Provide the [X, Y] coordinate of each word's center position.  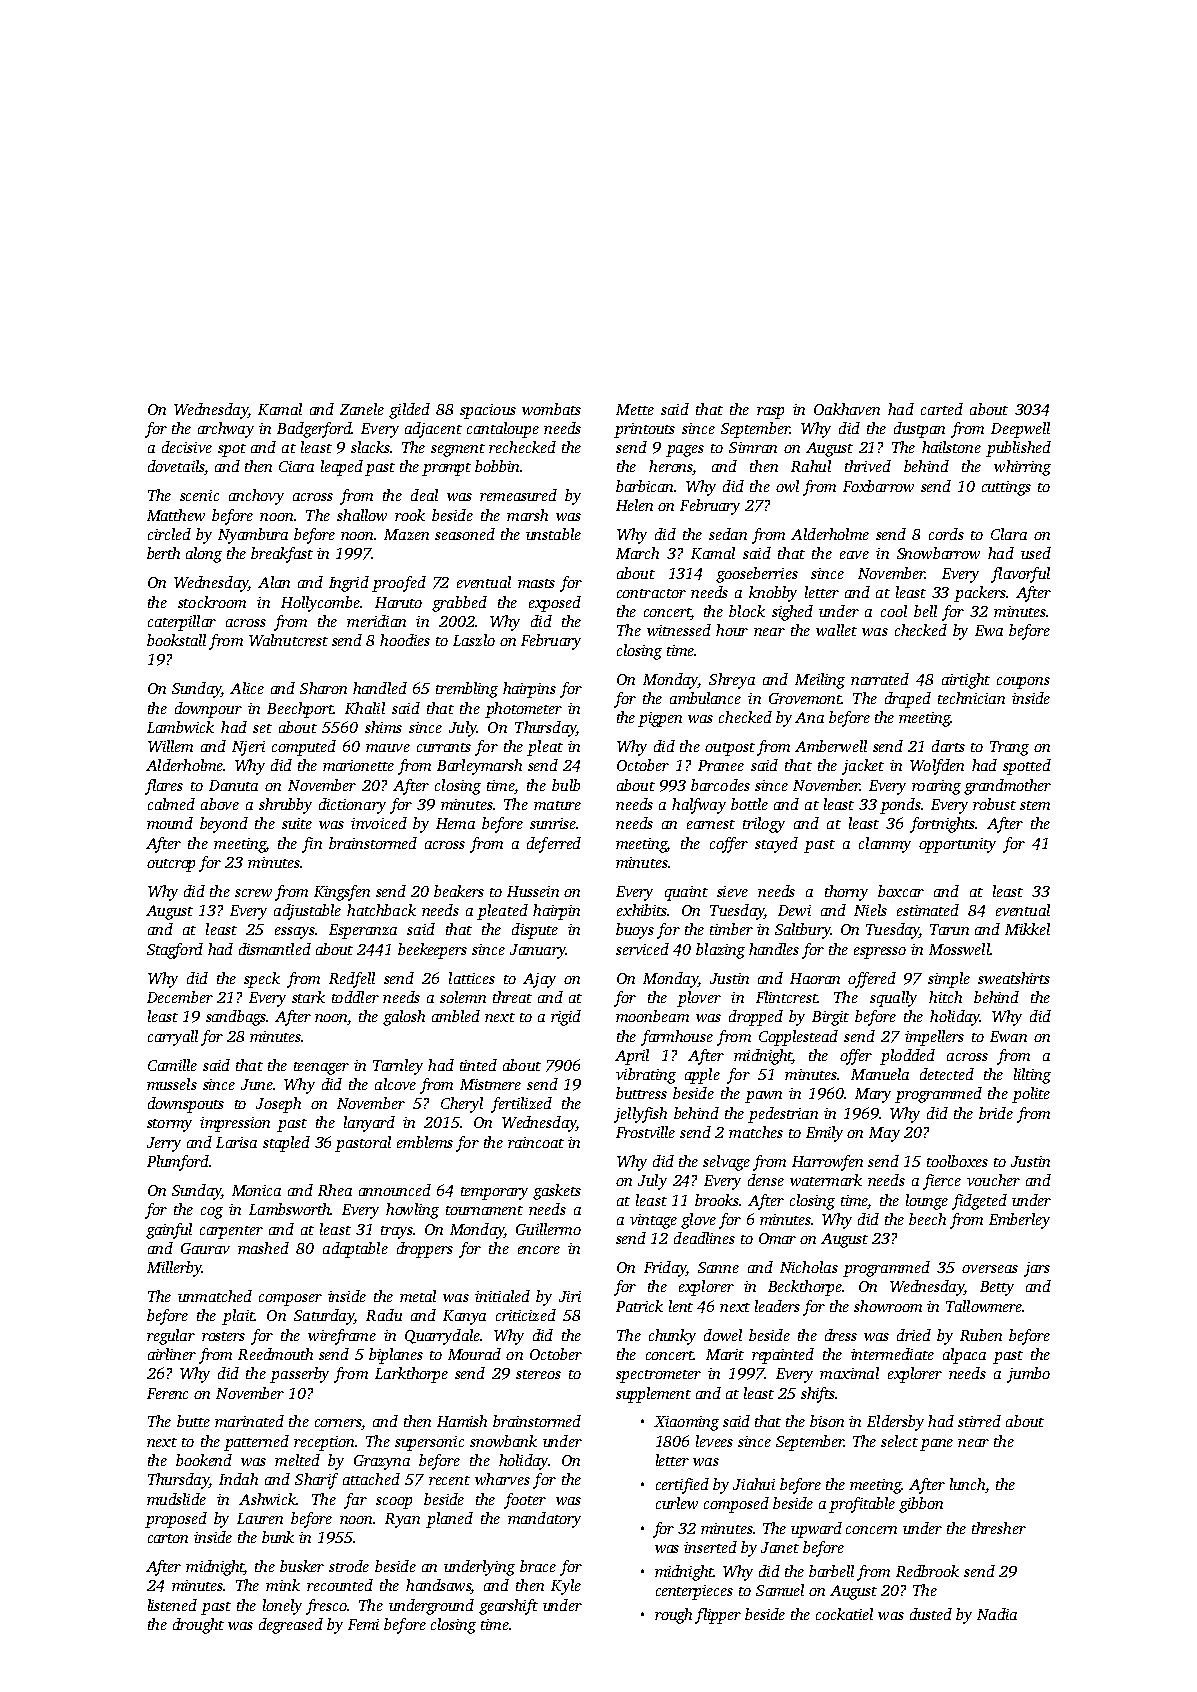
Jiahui [754, 1484]
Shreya [732, 681]
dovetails [176, 466]
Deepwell [1020, 430]
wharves [502, 1479]
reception [324, 1443]
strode [349, 1566]
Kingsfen [342, 893]
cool [894, 611]
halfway [699, 806]
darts [948, 746]
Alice [247, 688]
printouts [644, 430]
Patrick [639, 1306]
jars [1037, 1269]
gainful [169, 1231]
